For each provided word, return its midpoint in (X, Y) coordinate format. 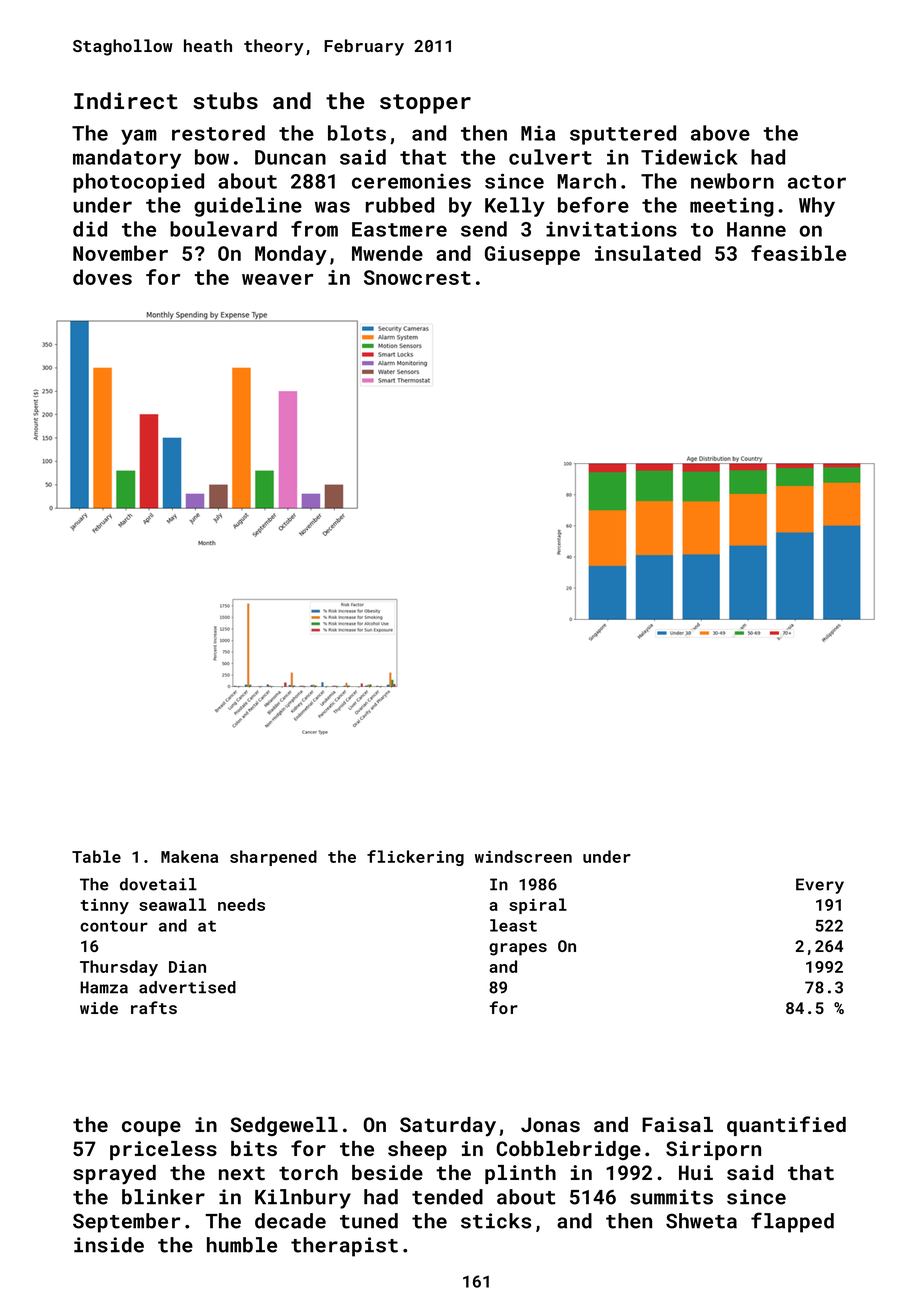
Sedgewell (284, 1126)
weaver (277, 279)
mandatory (127, 159)
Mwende (387, 253)
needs (241, 904)
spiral (538, 906)
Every (820, 886)
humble (242, 1245)
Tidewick (689, 157)
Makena (189, 856)
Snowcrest (417, 277)
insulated (648, 253)
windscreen (523, 856)
